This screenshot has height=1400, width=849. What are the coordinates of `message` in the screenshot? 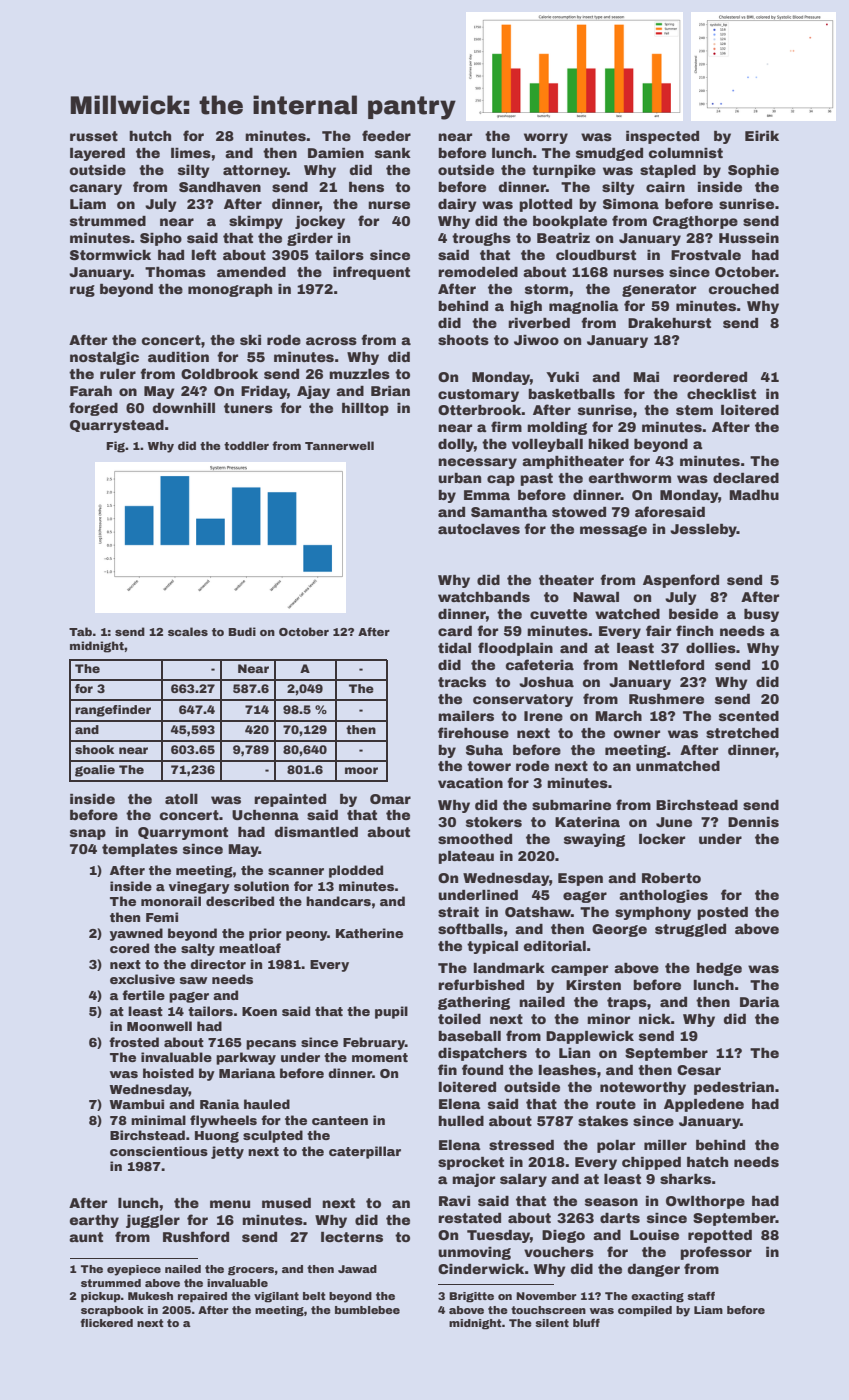 It's located at (613, 531).
